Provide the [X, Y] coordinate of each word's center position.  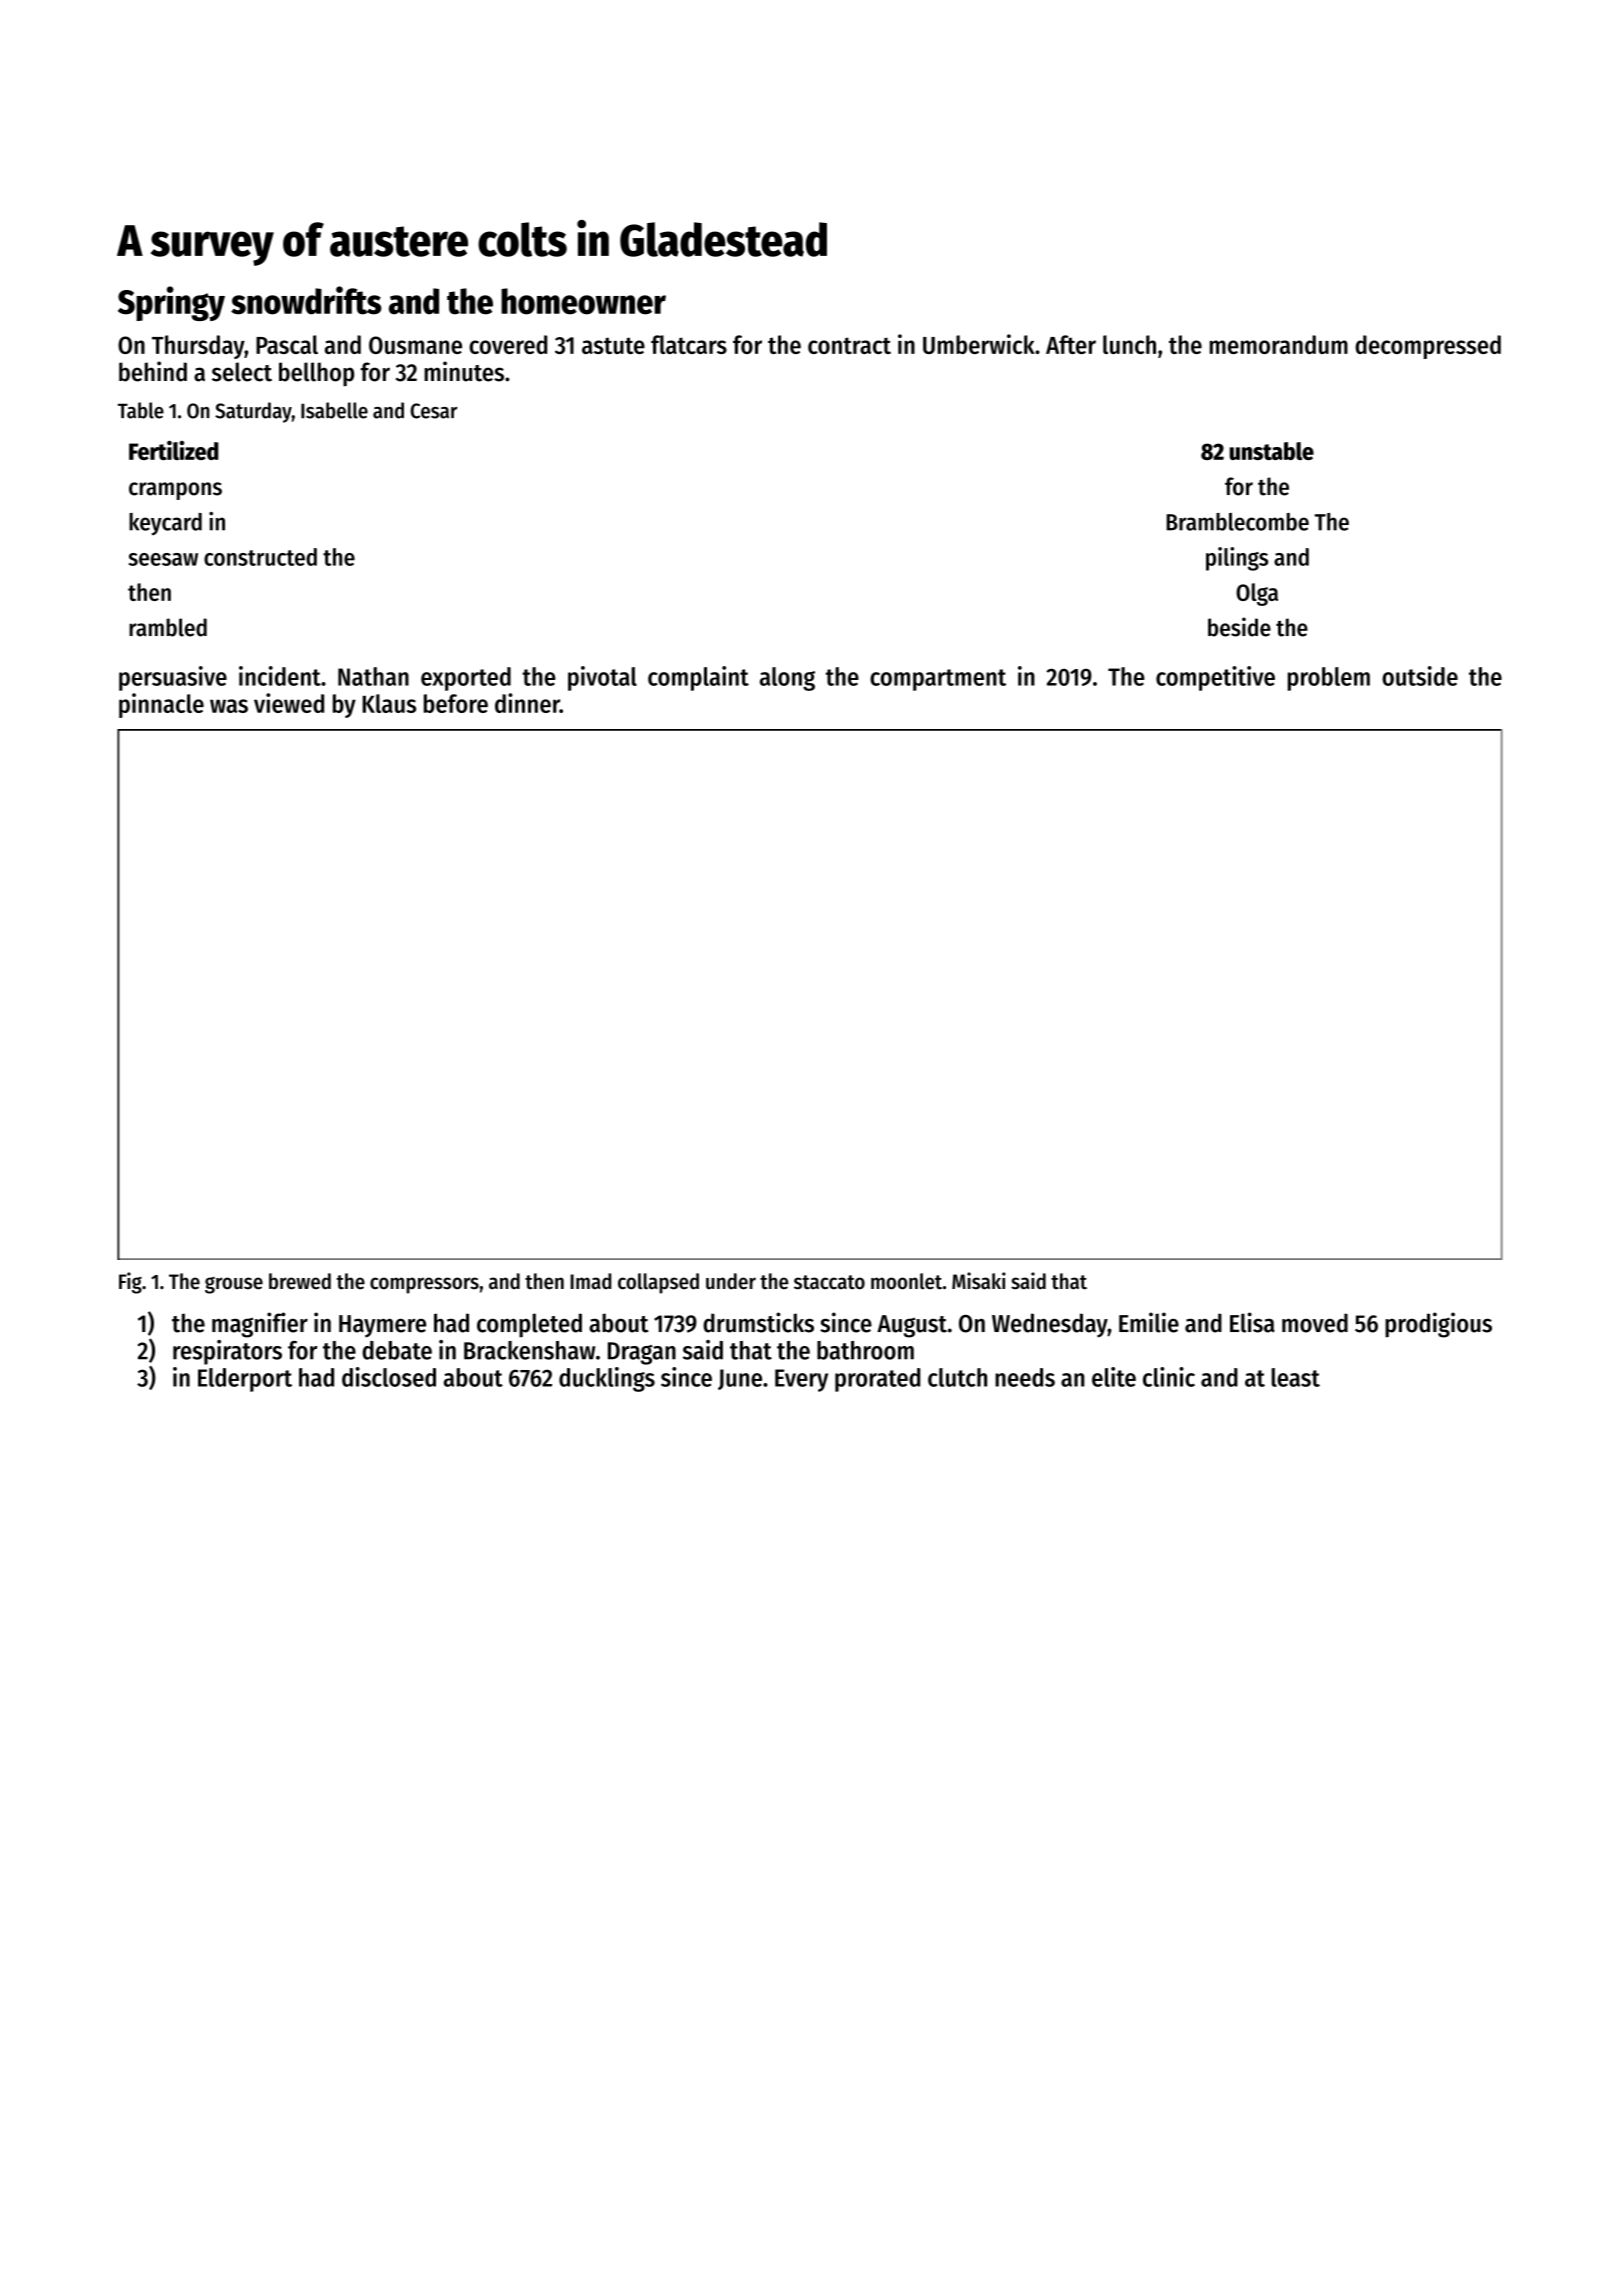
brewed [300, 1281]
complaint [698, 678]
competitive [1215, 678]
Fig [130, 1283]
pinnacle [161, 705]
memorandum [1279, 344]
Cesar [434, 411]
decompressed [1428, 347]
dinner [527, 703]
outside [1420, 676]
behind [153, 371]
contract [849, 345]
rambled [168, 627]
